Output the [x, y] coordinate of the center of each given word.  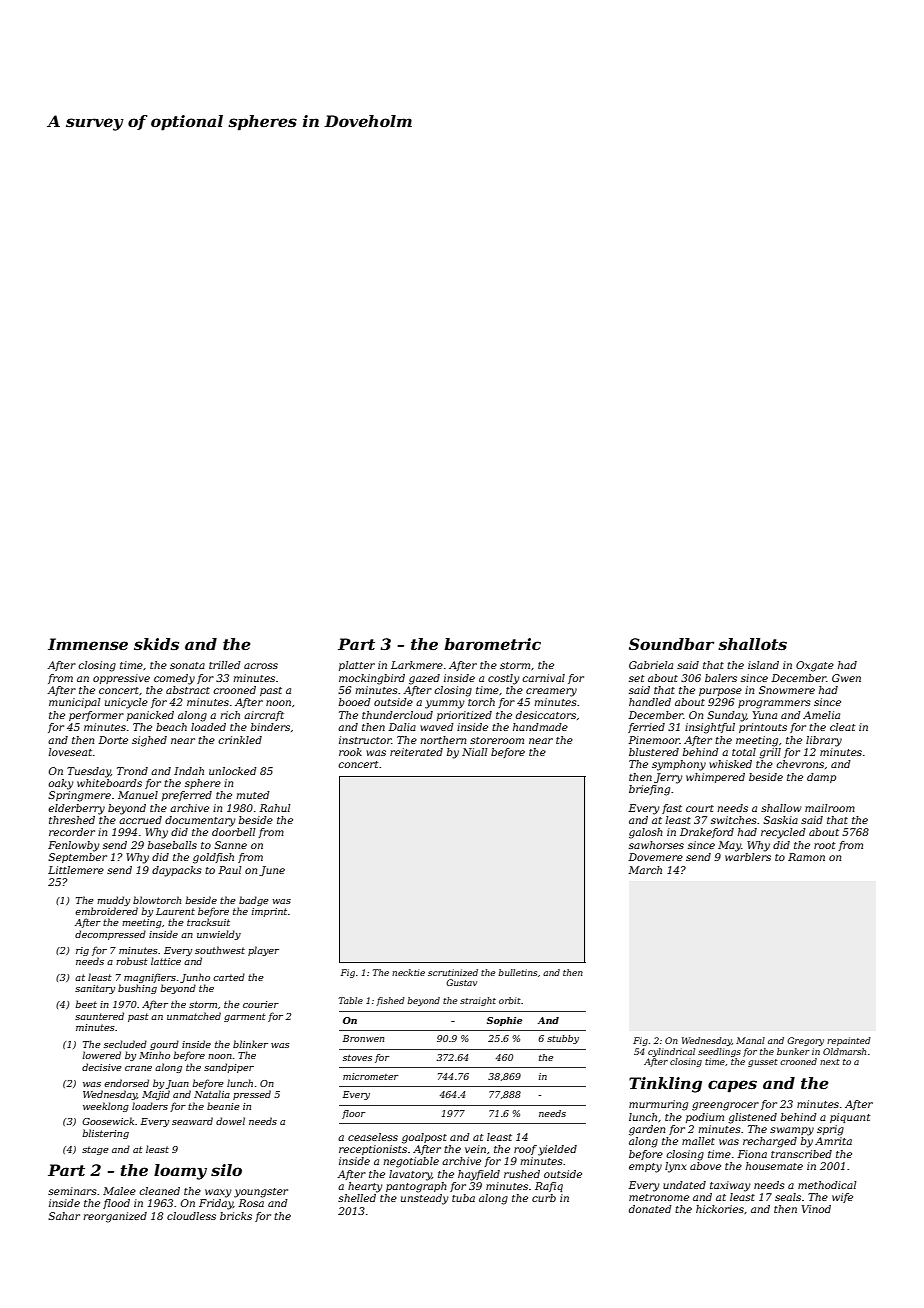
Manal [750, 1040]
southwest [220, 950]
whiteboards [109, 783]
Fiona [752, 1154]
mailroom [830, 808]
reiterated [416, 752]
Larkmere [417, 665]
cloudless [191, 1216]
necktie [408, 972]
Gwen [846, 678]
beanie [223, 1106]
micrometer [370, 1076]
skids [156, 644]
